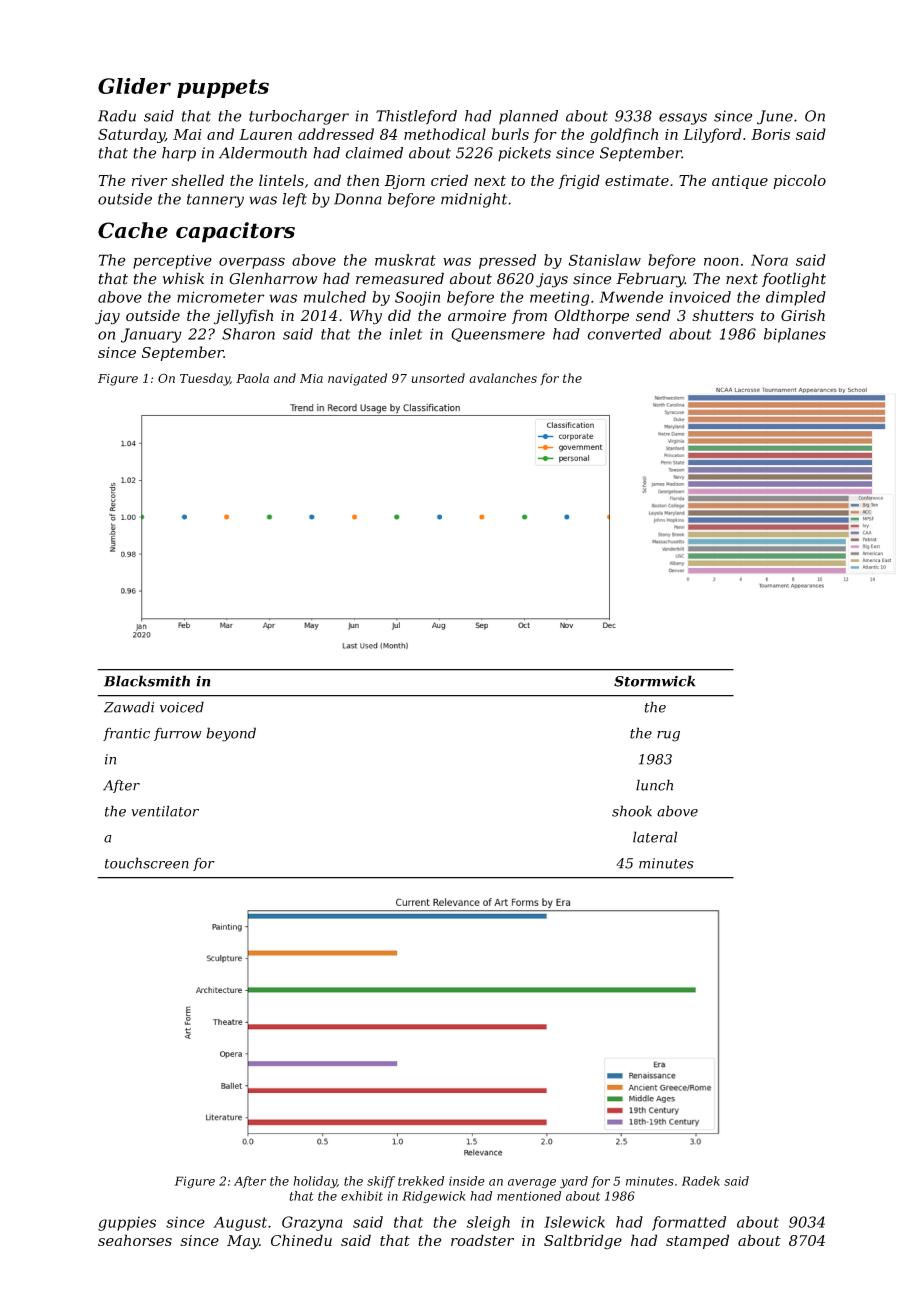 This page has height=1308, width=924. What do you see at coordinates (252, 378) in the page?
I see `Paola` at bounding box center [252, 378].
